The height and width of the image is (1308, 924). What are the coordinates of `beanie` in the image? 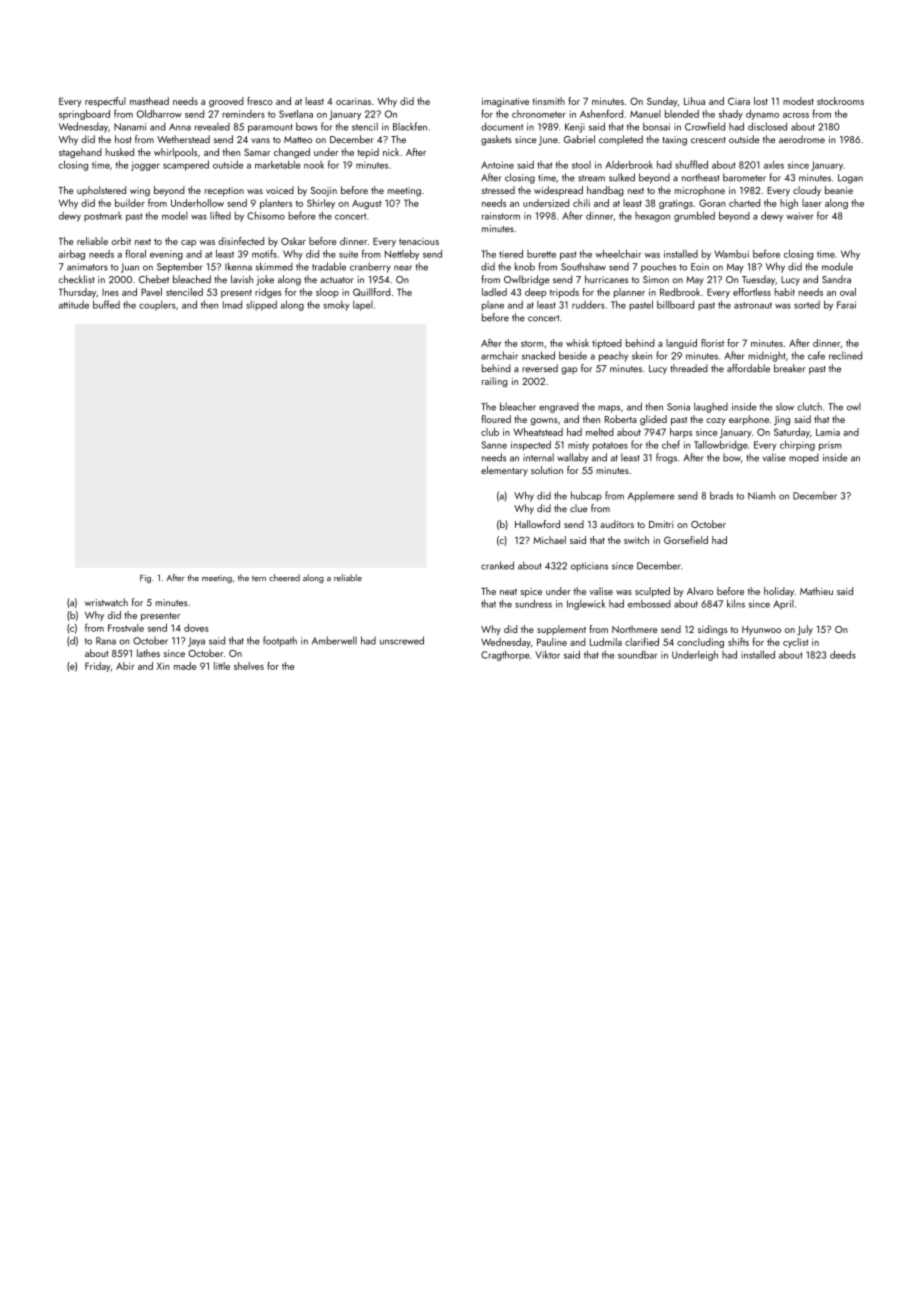 It's located at (839, 190).
